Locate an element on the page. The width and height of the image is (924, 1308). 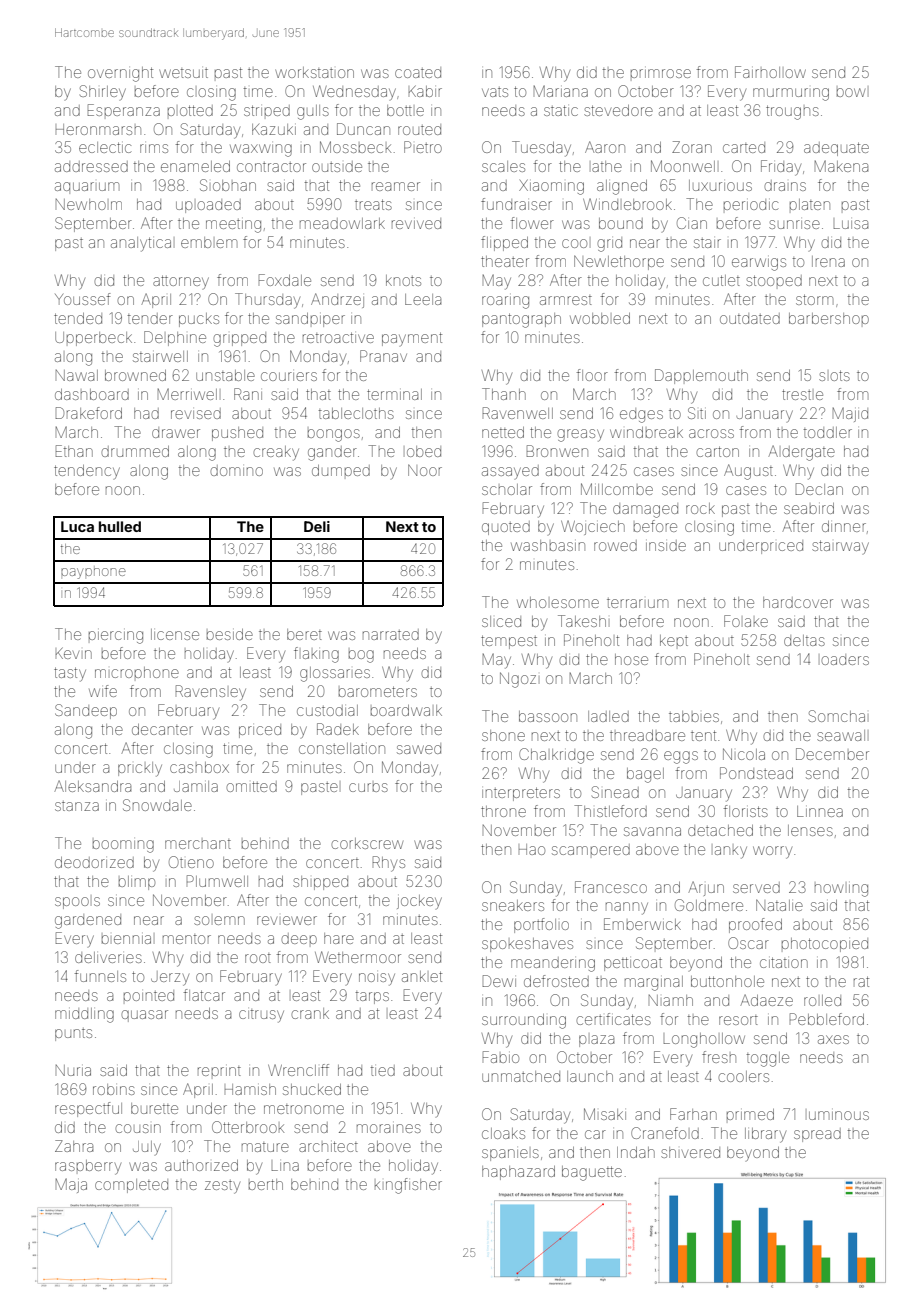
overnight is located at coordinates (120, 74).
